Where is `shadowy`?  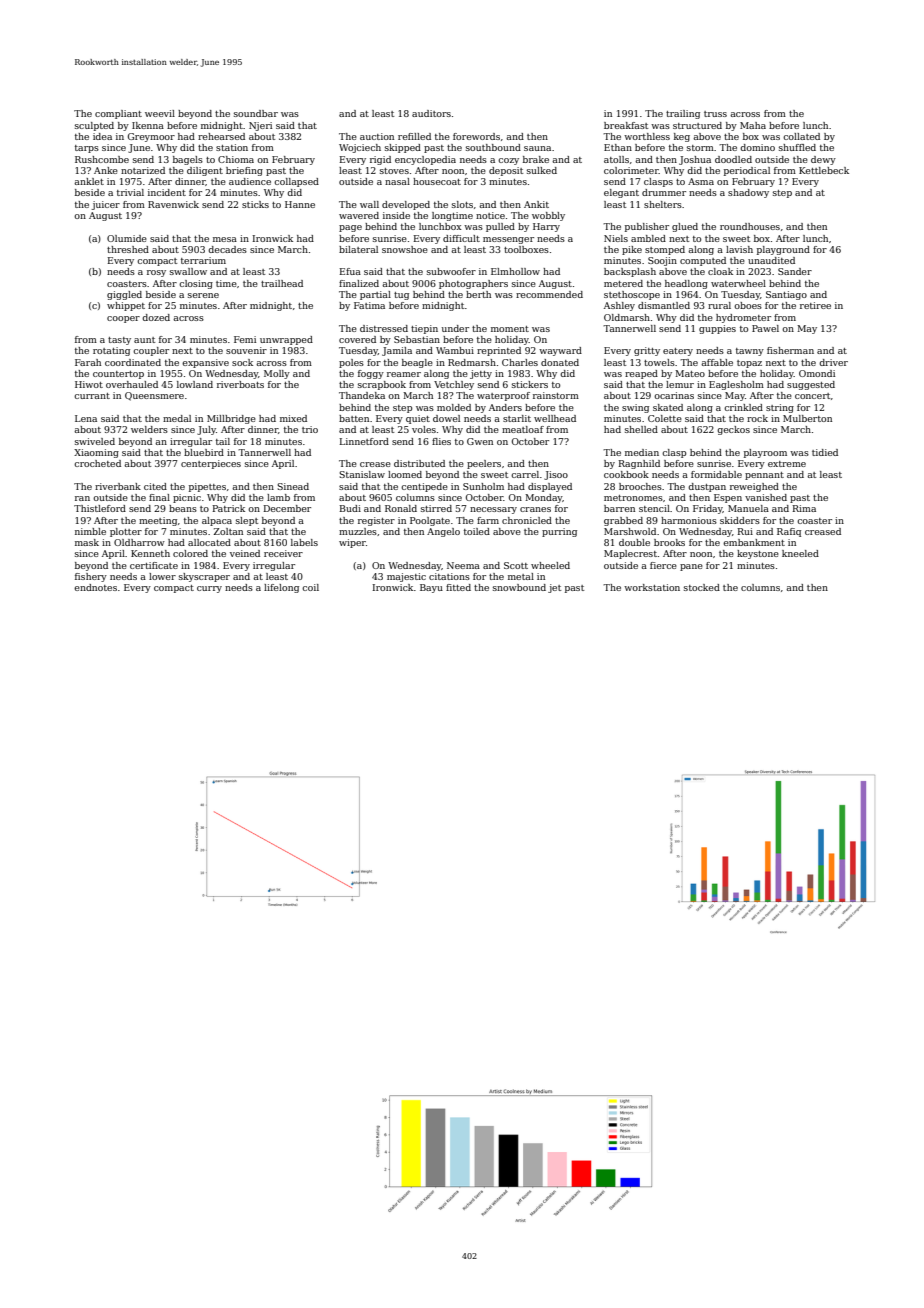
shadowy is located at coordinates (748, 193).
